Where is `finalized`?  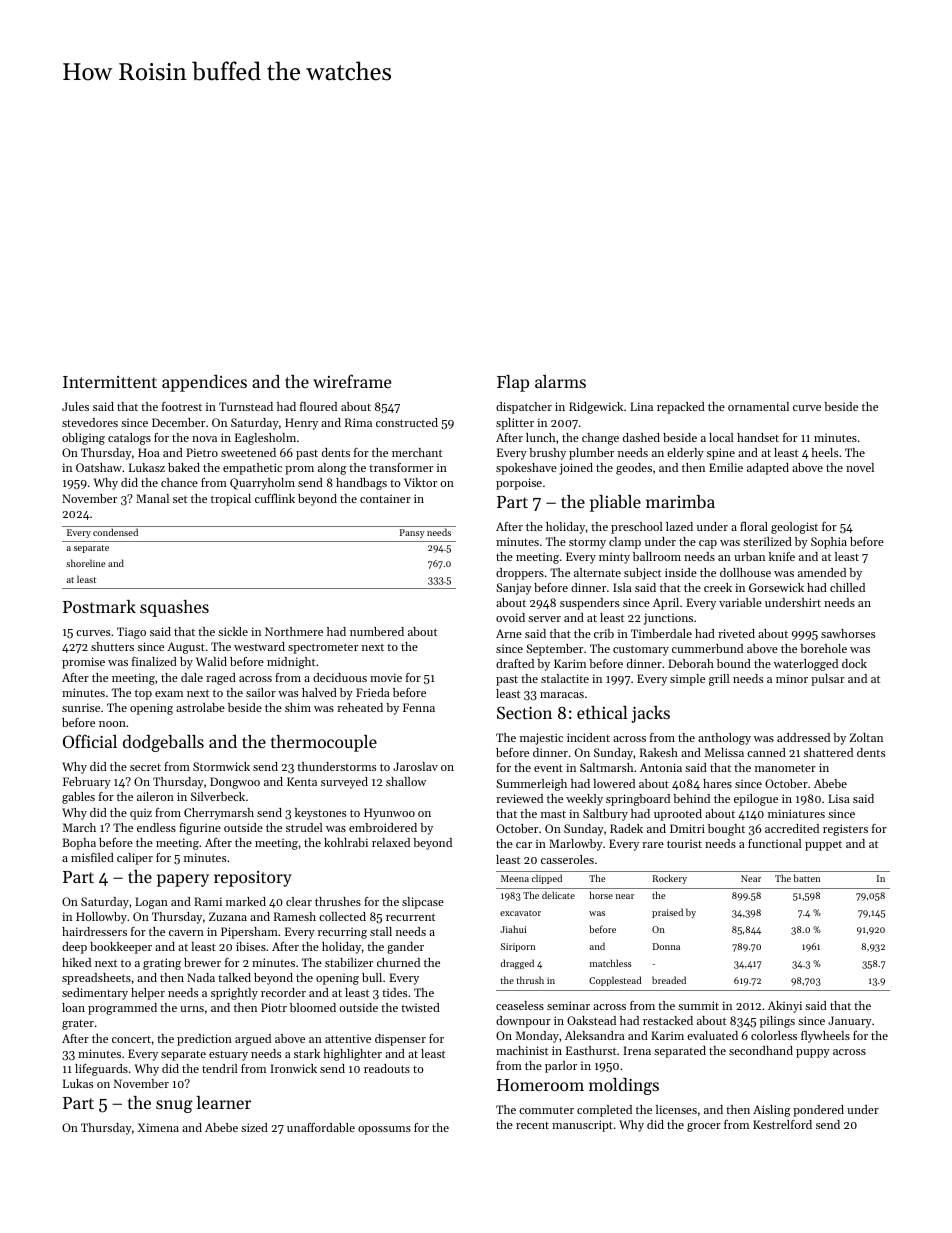 finalized is located at coordinates (154, 661).
